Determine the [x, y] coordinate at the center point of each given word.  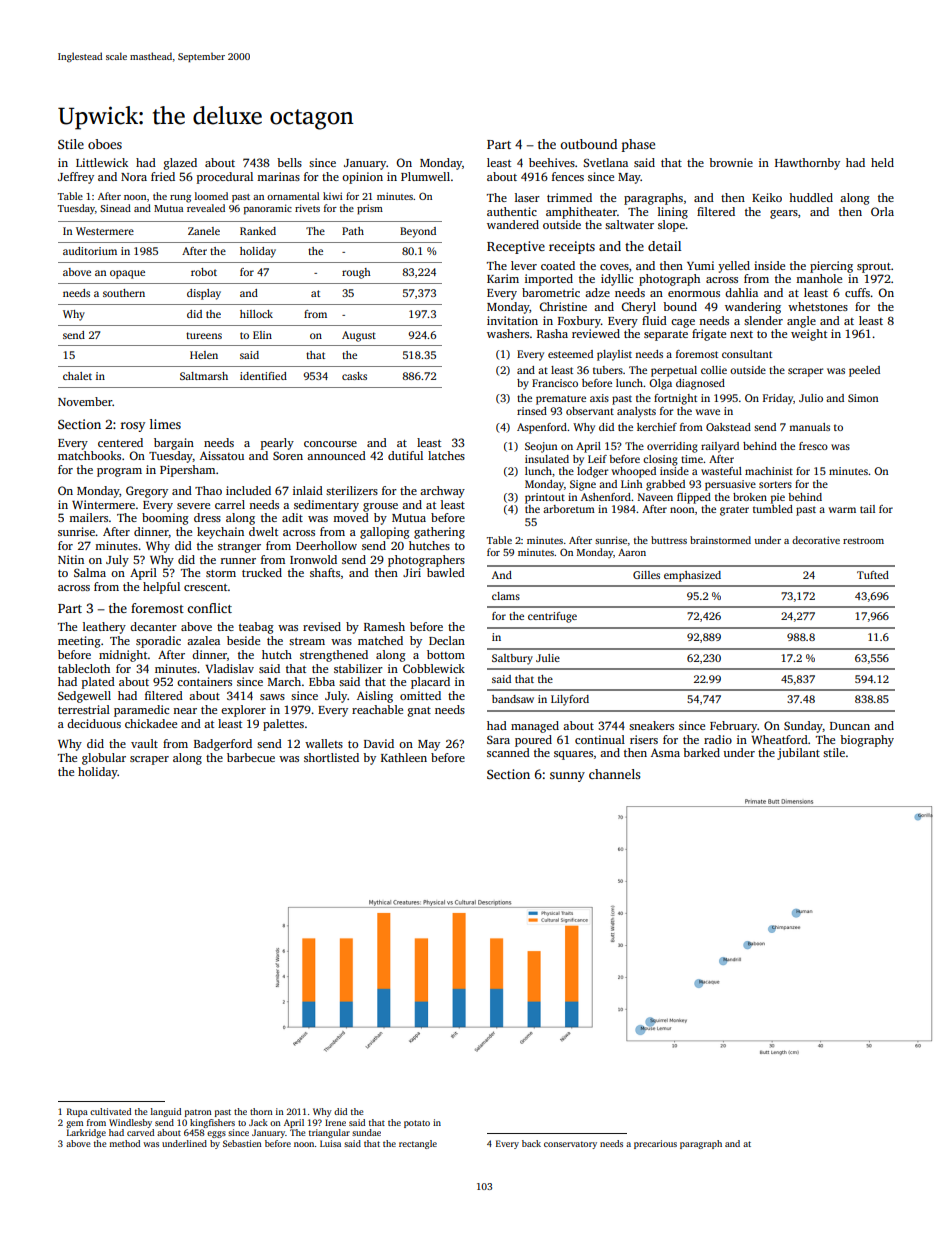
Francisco [555, 383]
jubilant [798, 754]
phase [638, 145]
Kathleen [404, 757]
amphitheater [581, 213]
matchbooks [89, 455]
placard [430, 683]
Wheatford [779, 739]
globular [104, 759]
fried [163, 176]
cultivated [110, 1111]
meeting [79, 642]
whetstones [818, 306]
